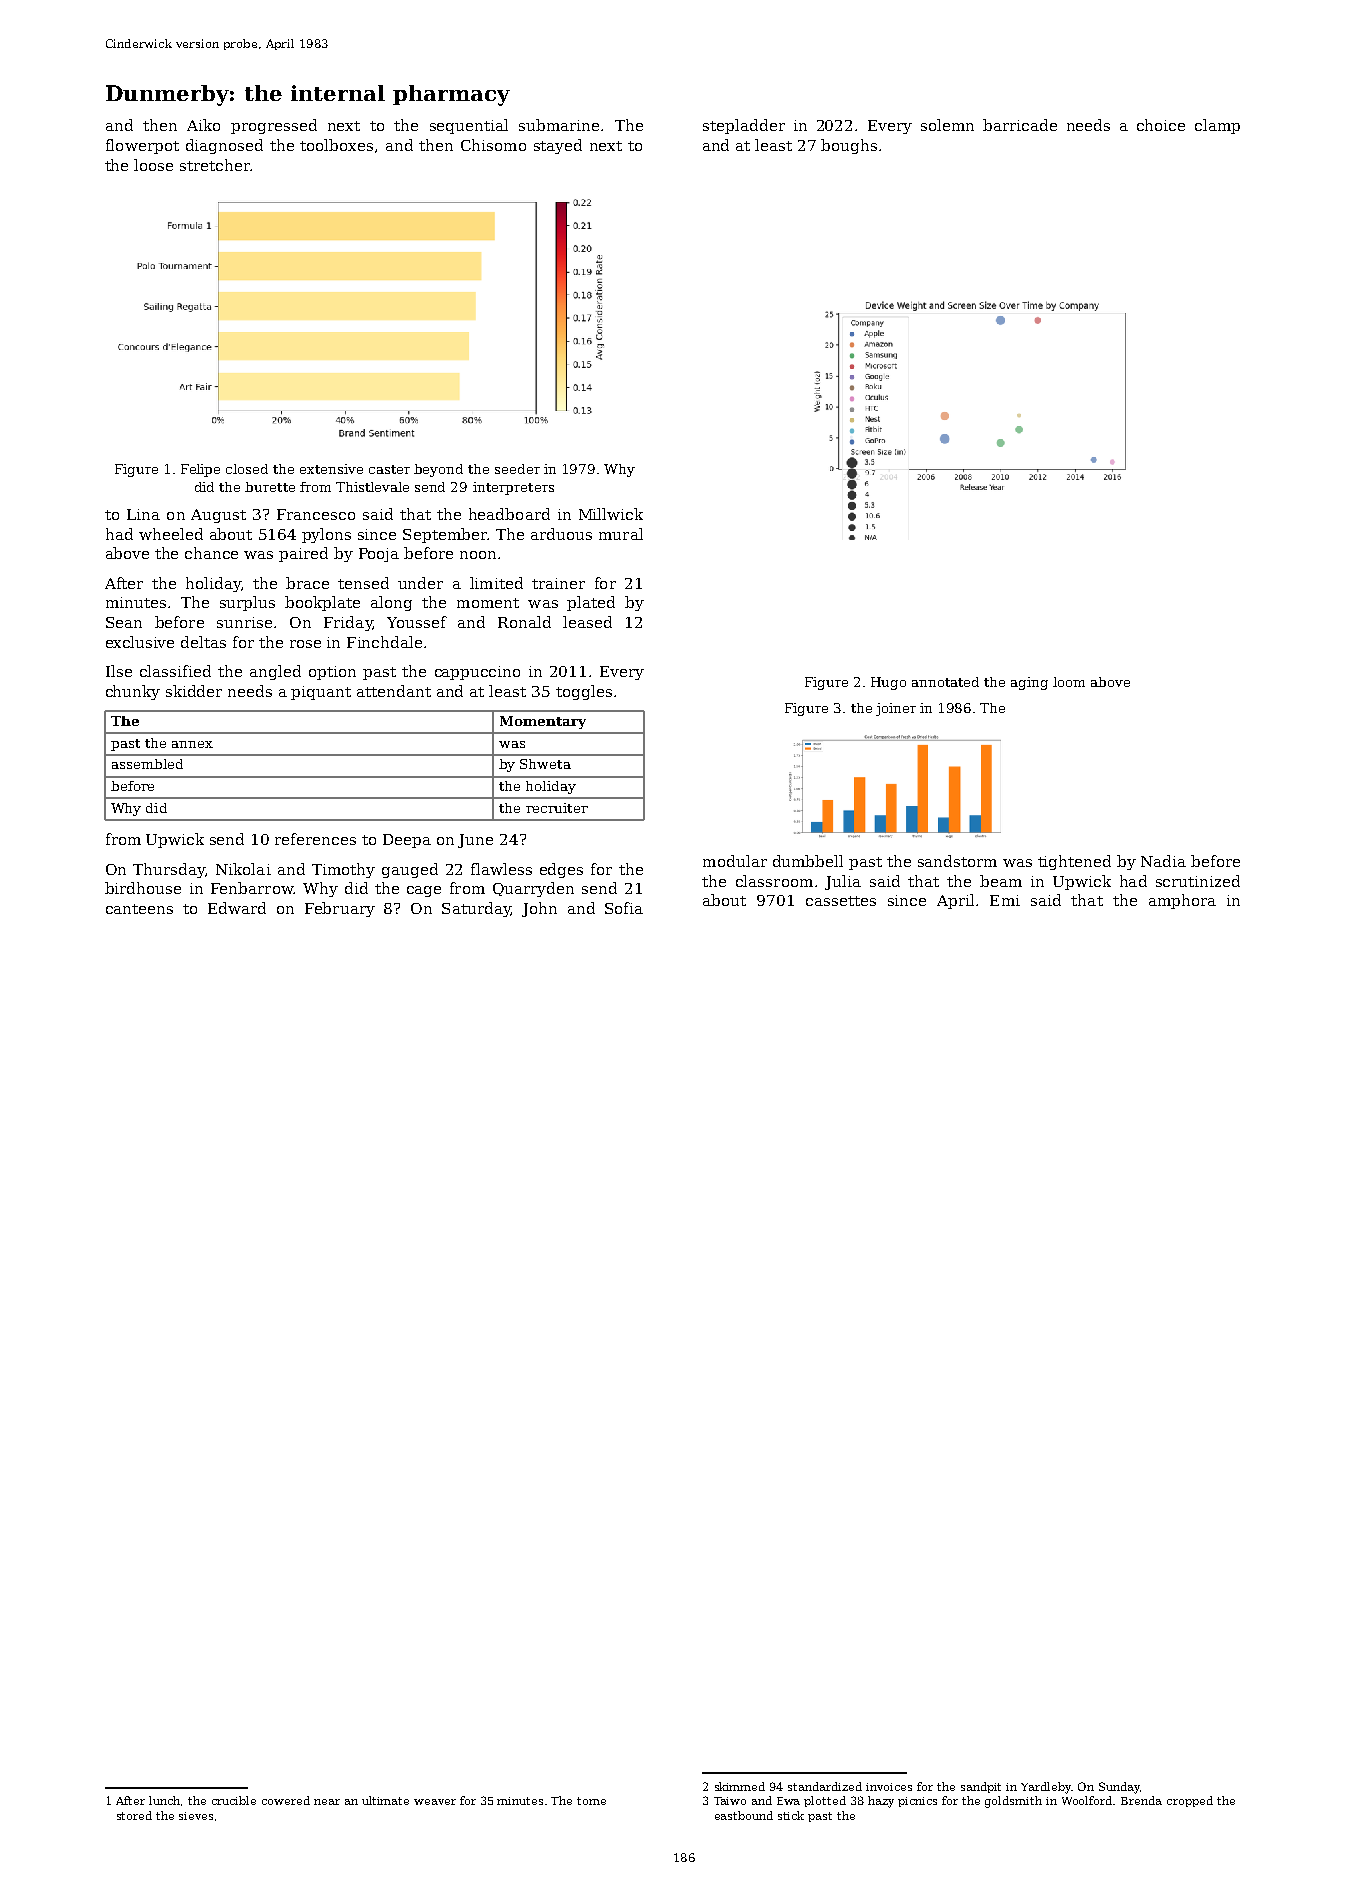  What do you see at coordinates (611, 514) in the document?
I see `Millwick` at bounding box center [611, 514].
